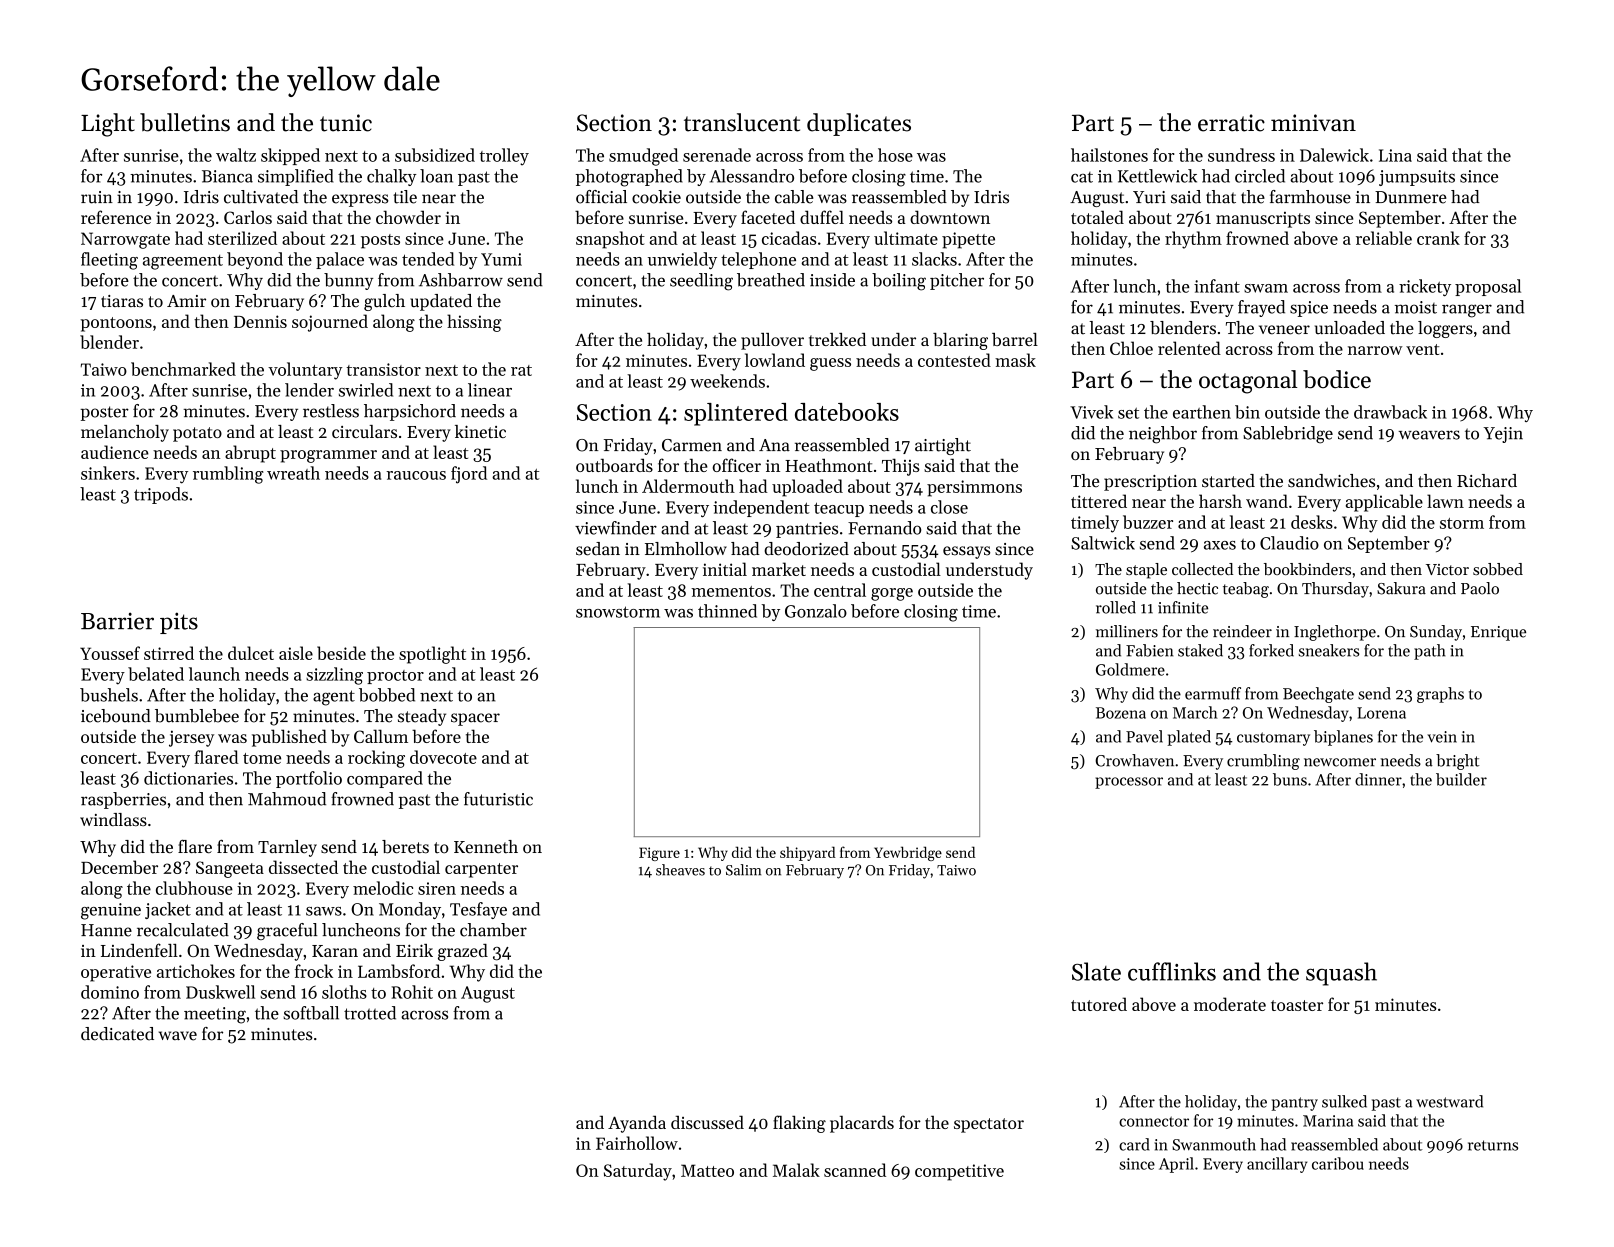 The width and height of the screenshot is (1614, 1247). What do you see at coordinates (1099, 1004) in the screenshot?
I see `tutored` at bounding box center [1099, 1004].
